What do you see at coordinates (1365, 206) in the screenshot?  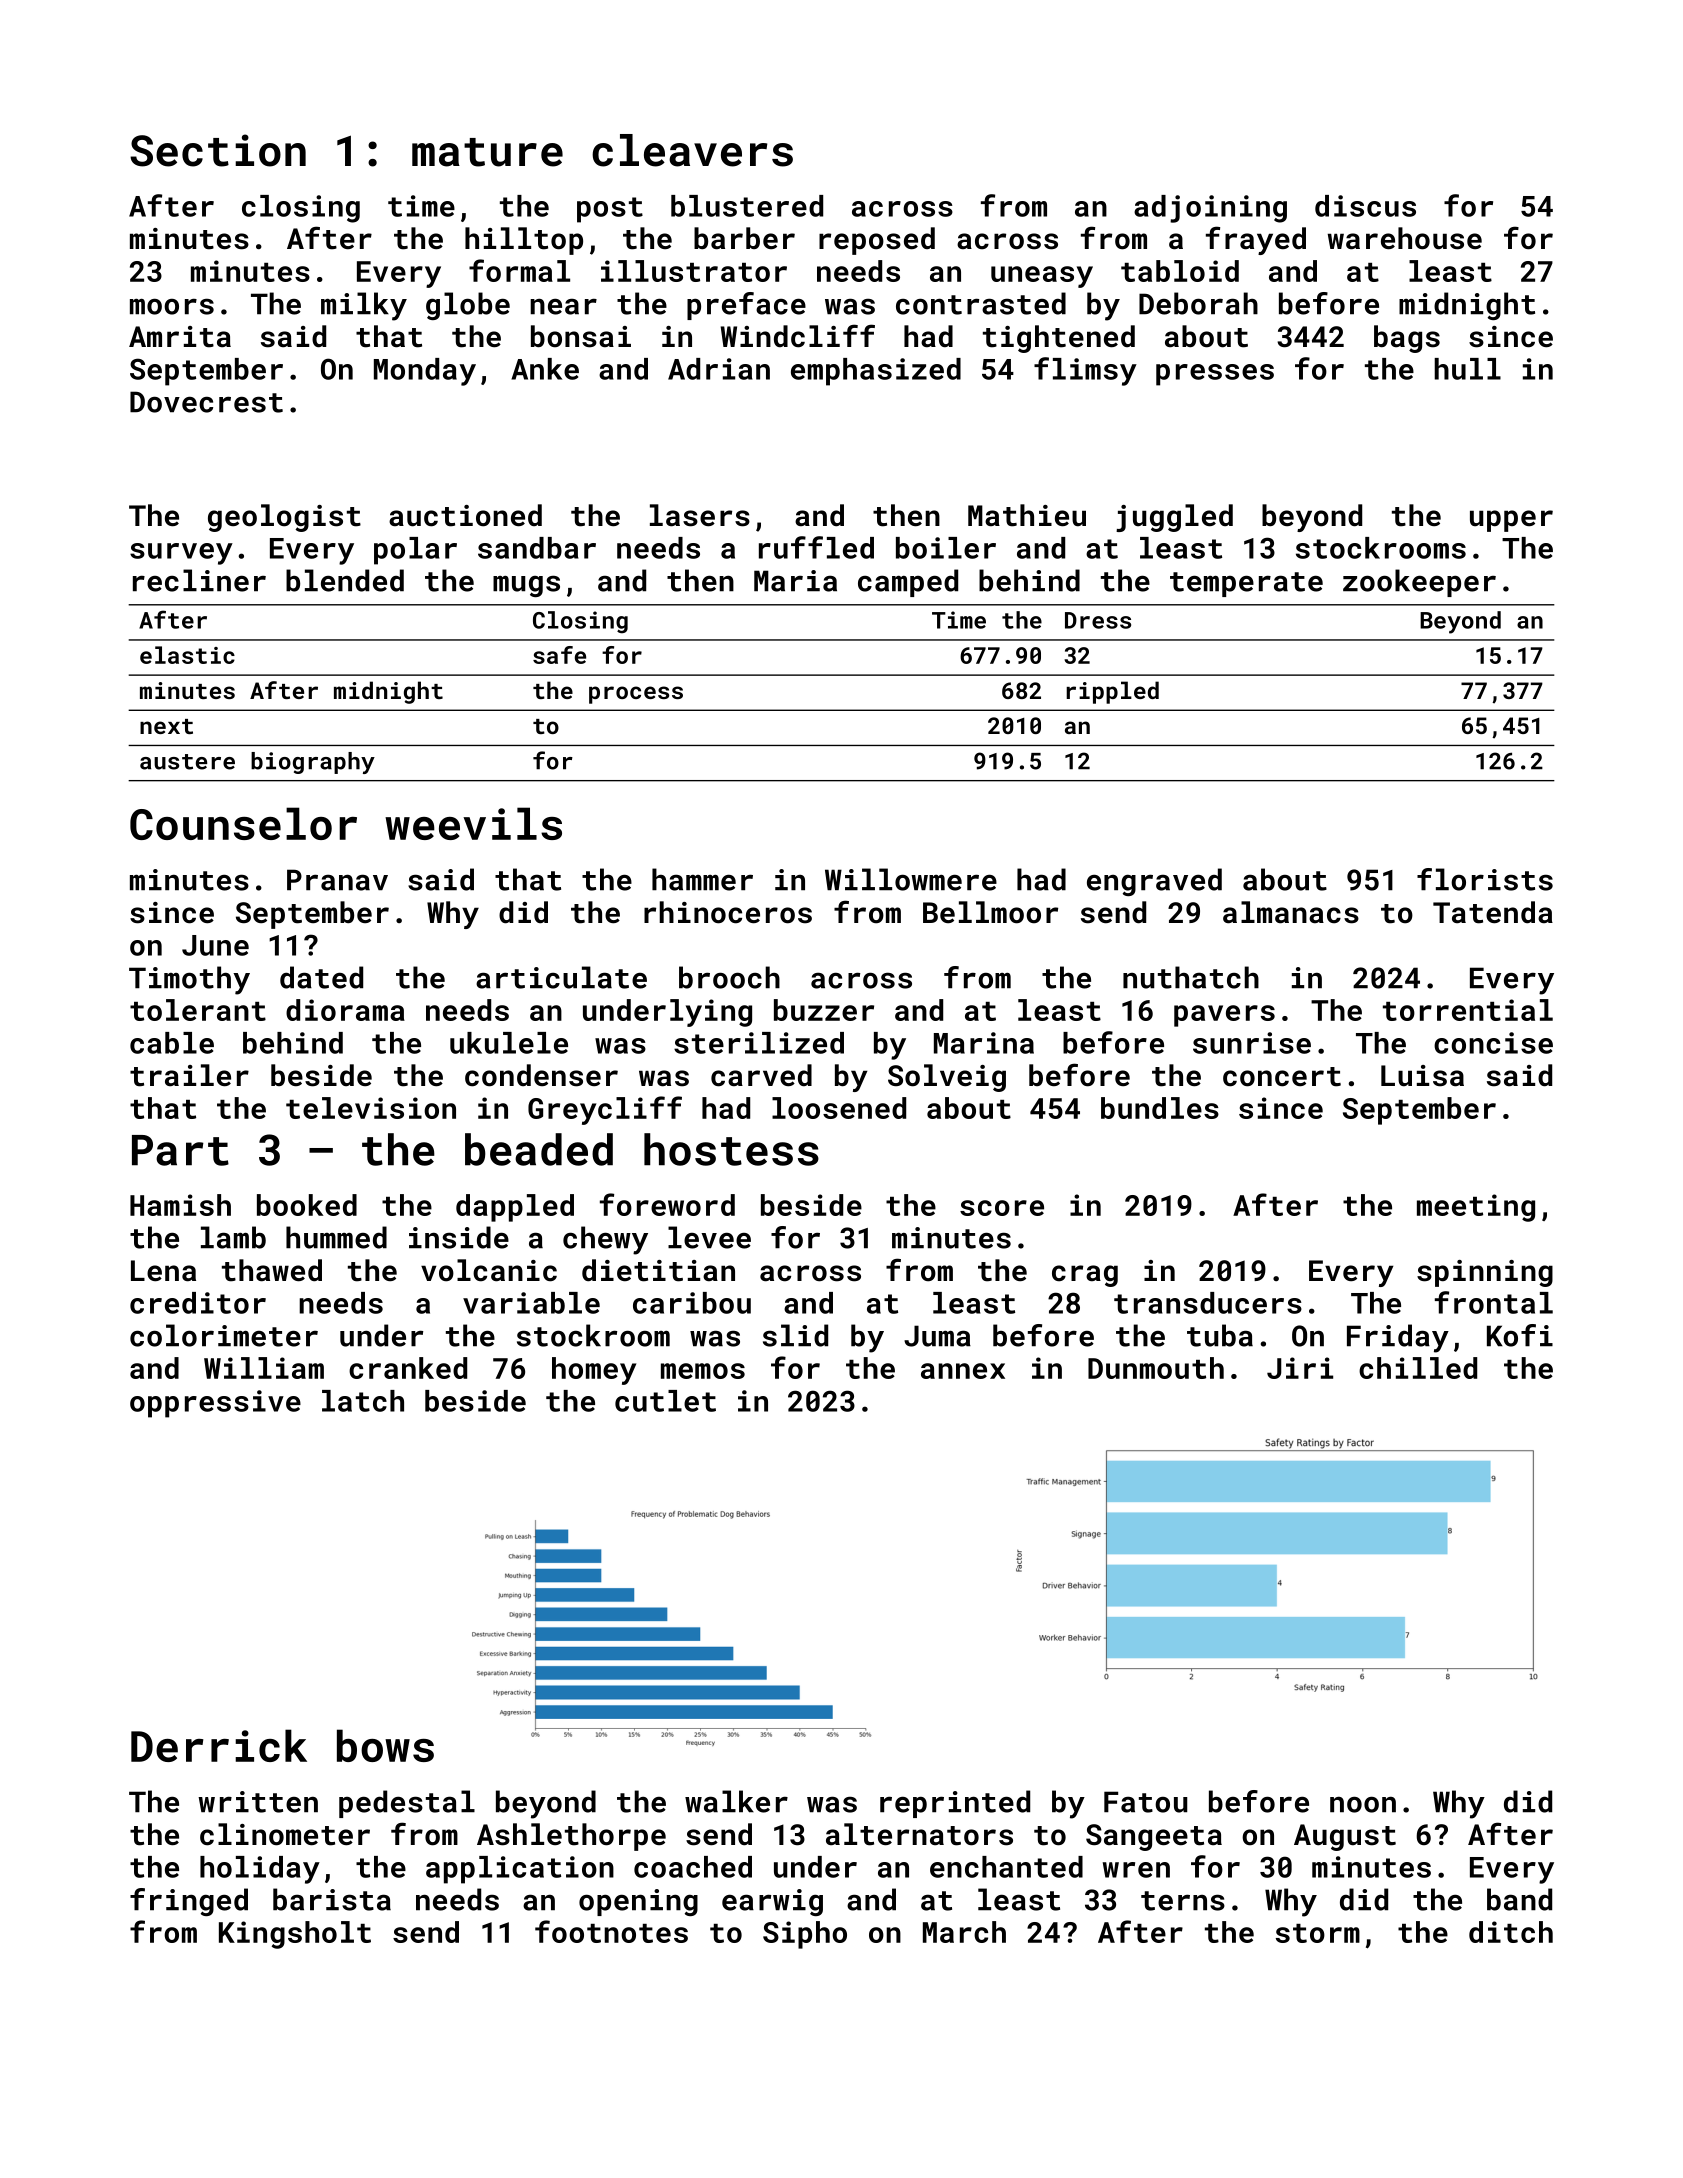 I see `discus` at bounding box center [1365, 206].
